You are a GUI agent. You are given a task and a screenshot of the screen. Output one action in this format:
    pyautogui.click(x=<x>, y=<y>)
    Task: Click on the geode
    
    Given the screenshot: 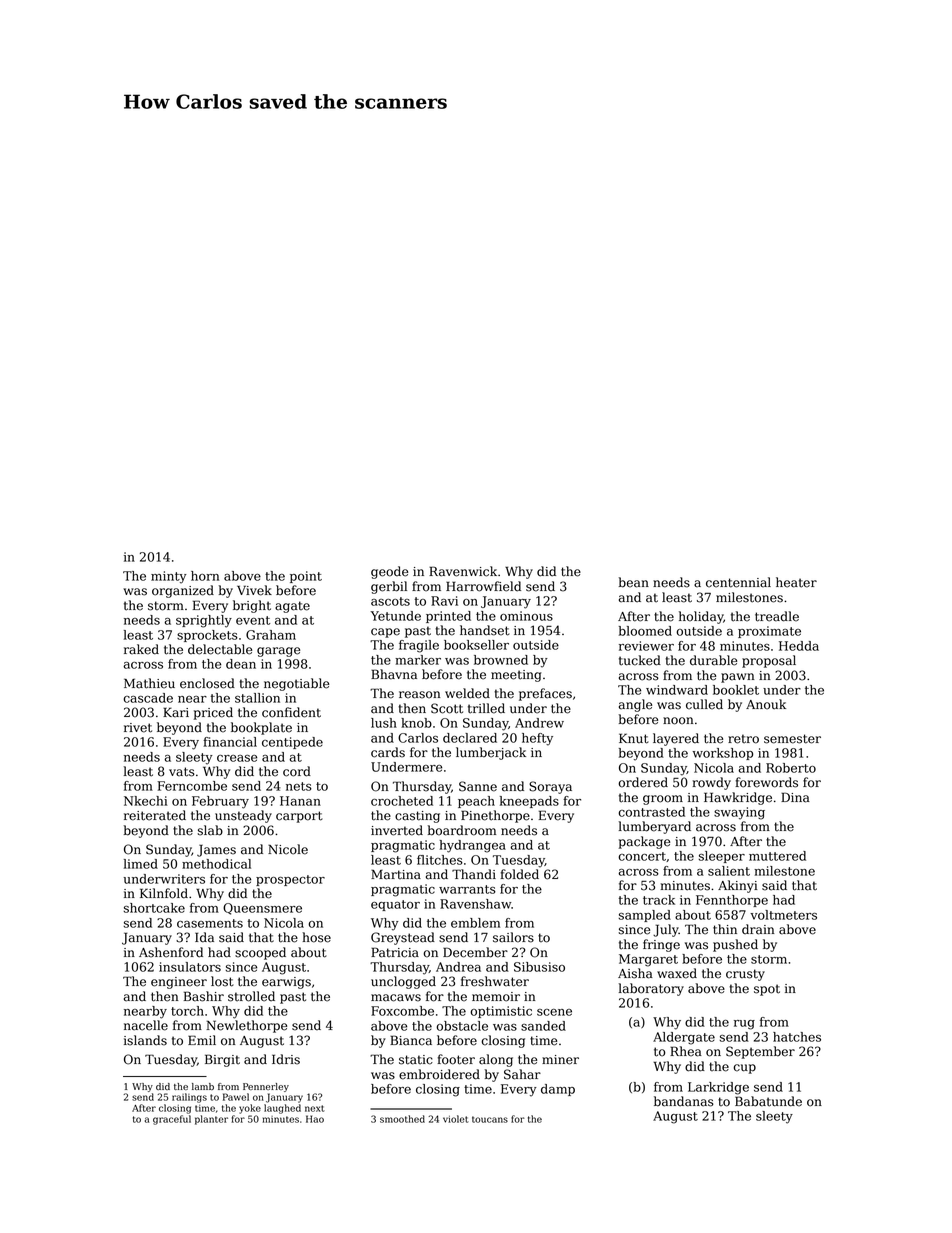 What is the action you would take?
    pyautogui.click(x=389, y=572)
